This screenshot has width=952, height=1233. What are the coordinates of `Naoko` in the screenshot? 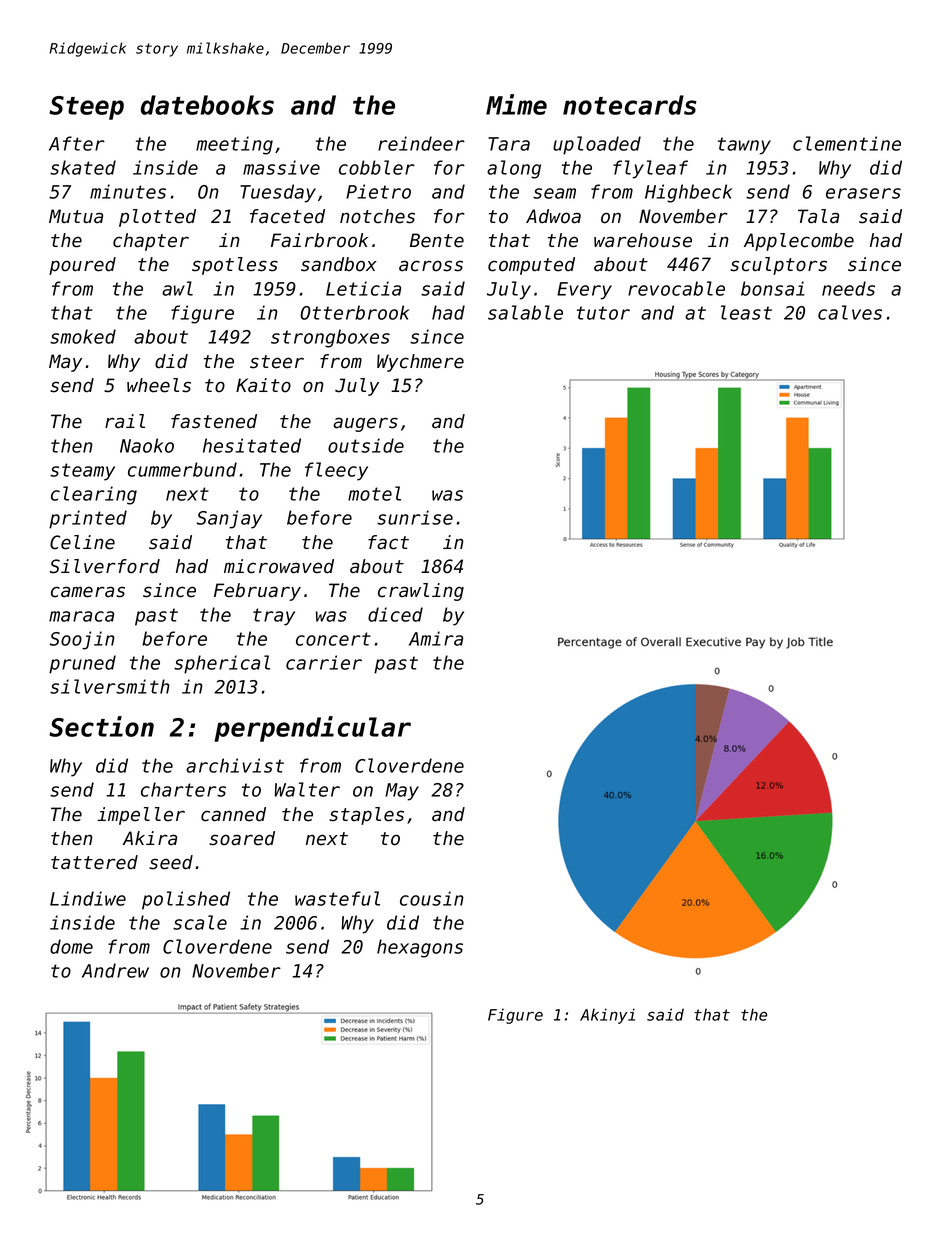 It's located at (147, 445).
